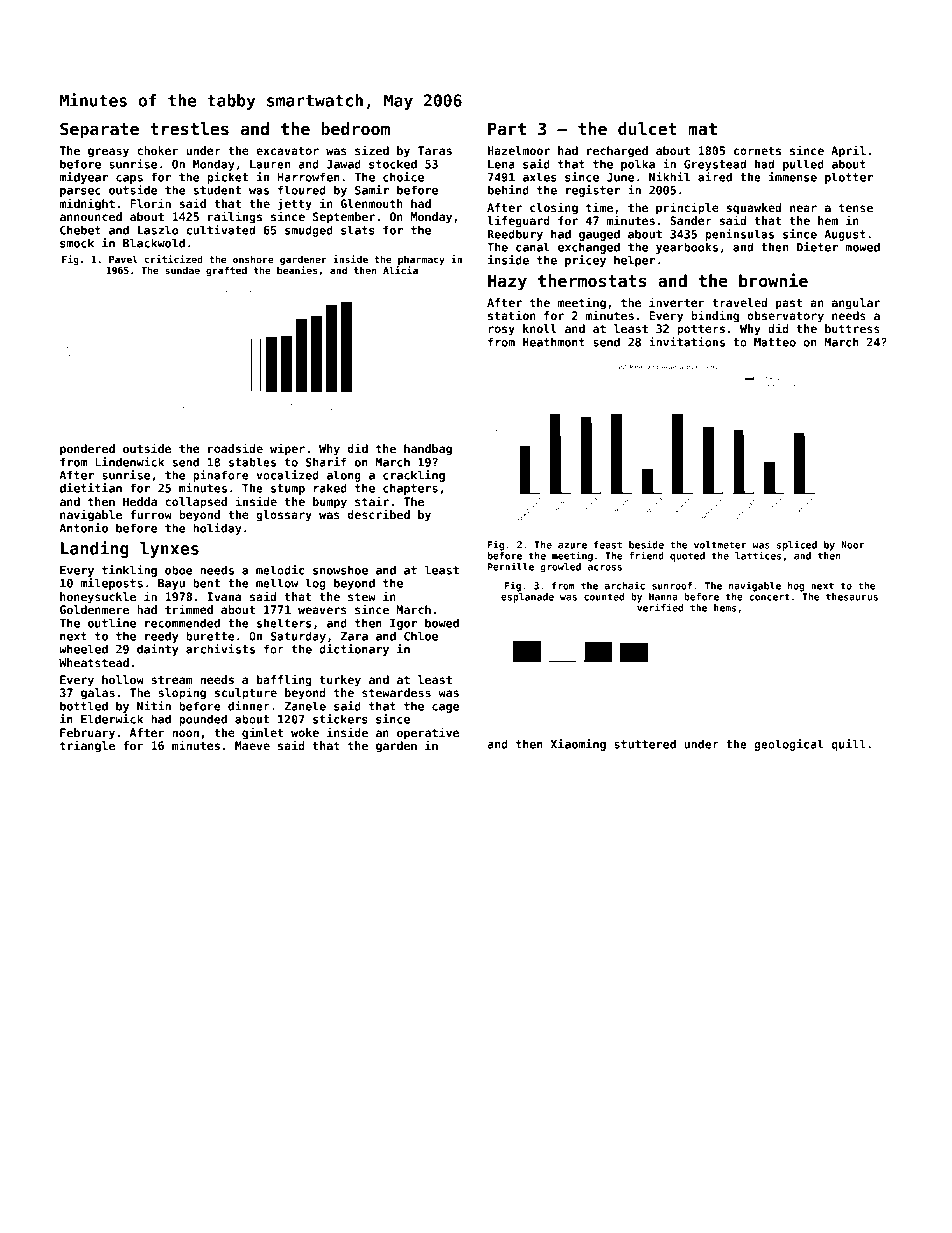 The image size is (952, 1233). Describe the element at coordinates (435, 150) in the screenshot. I see `Taras` at that location.
